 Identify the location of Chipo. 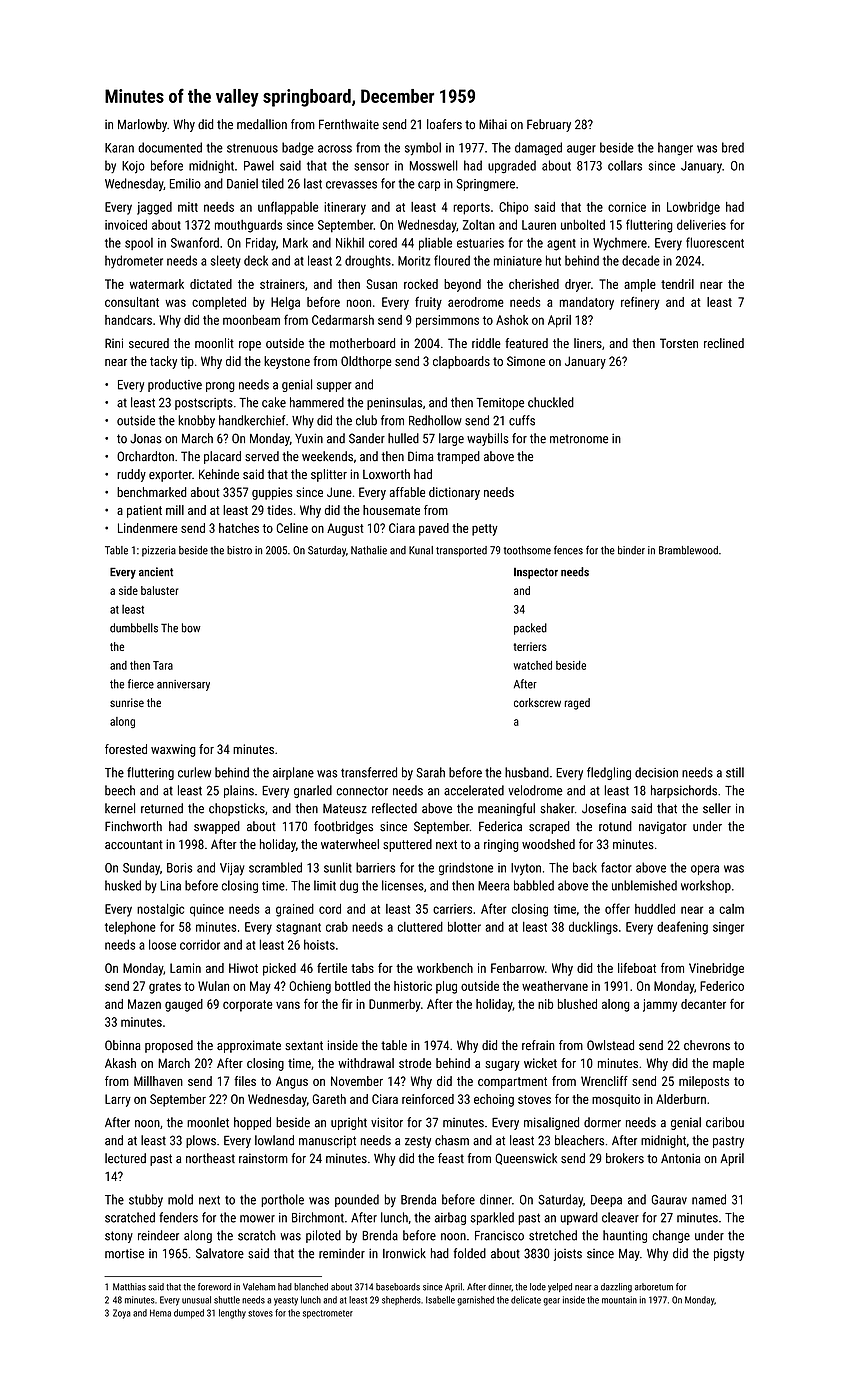
(513, 208).
